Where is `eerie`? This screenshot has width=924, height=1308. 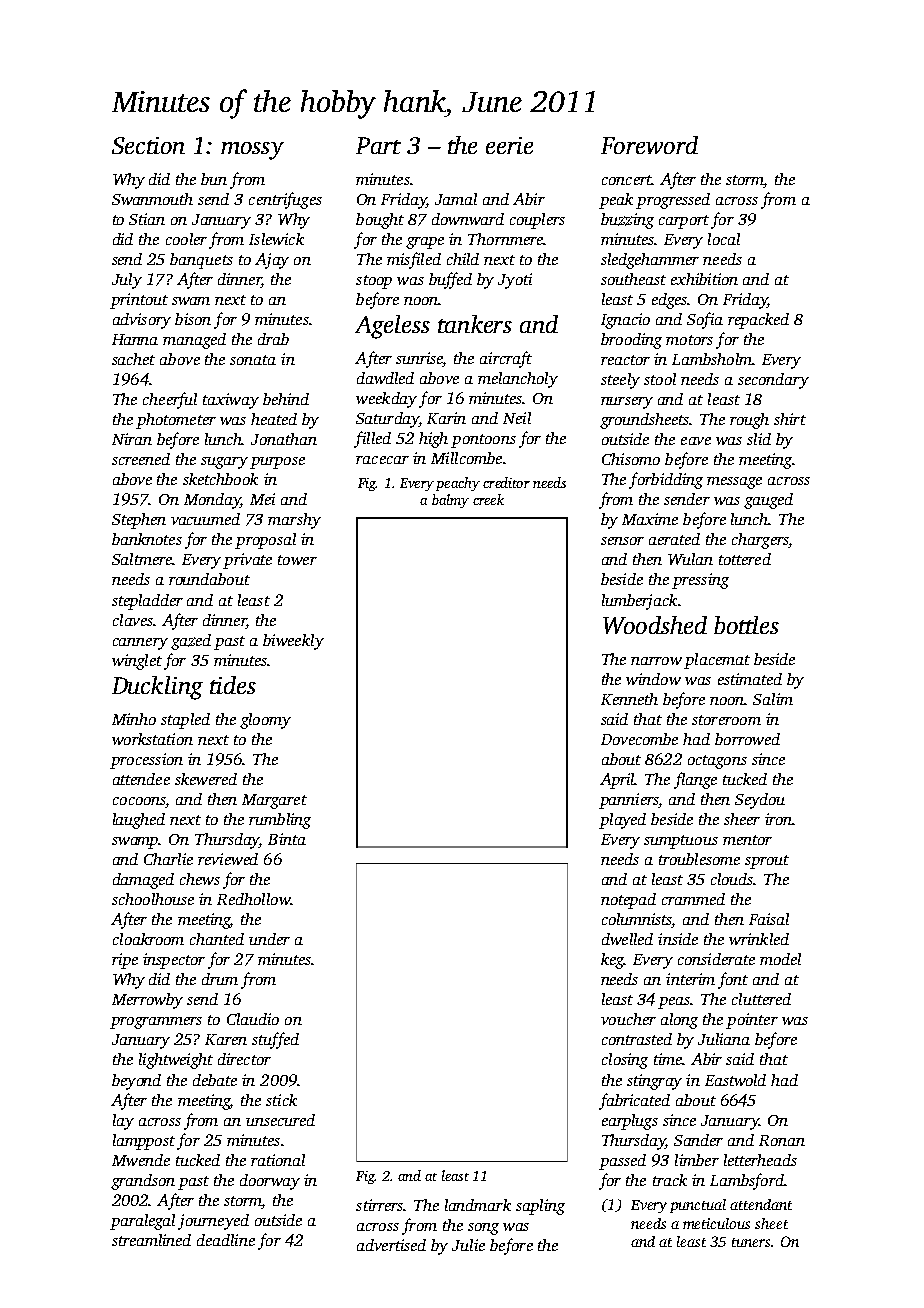
eerie is located at coordinates (509, 145).
